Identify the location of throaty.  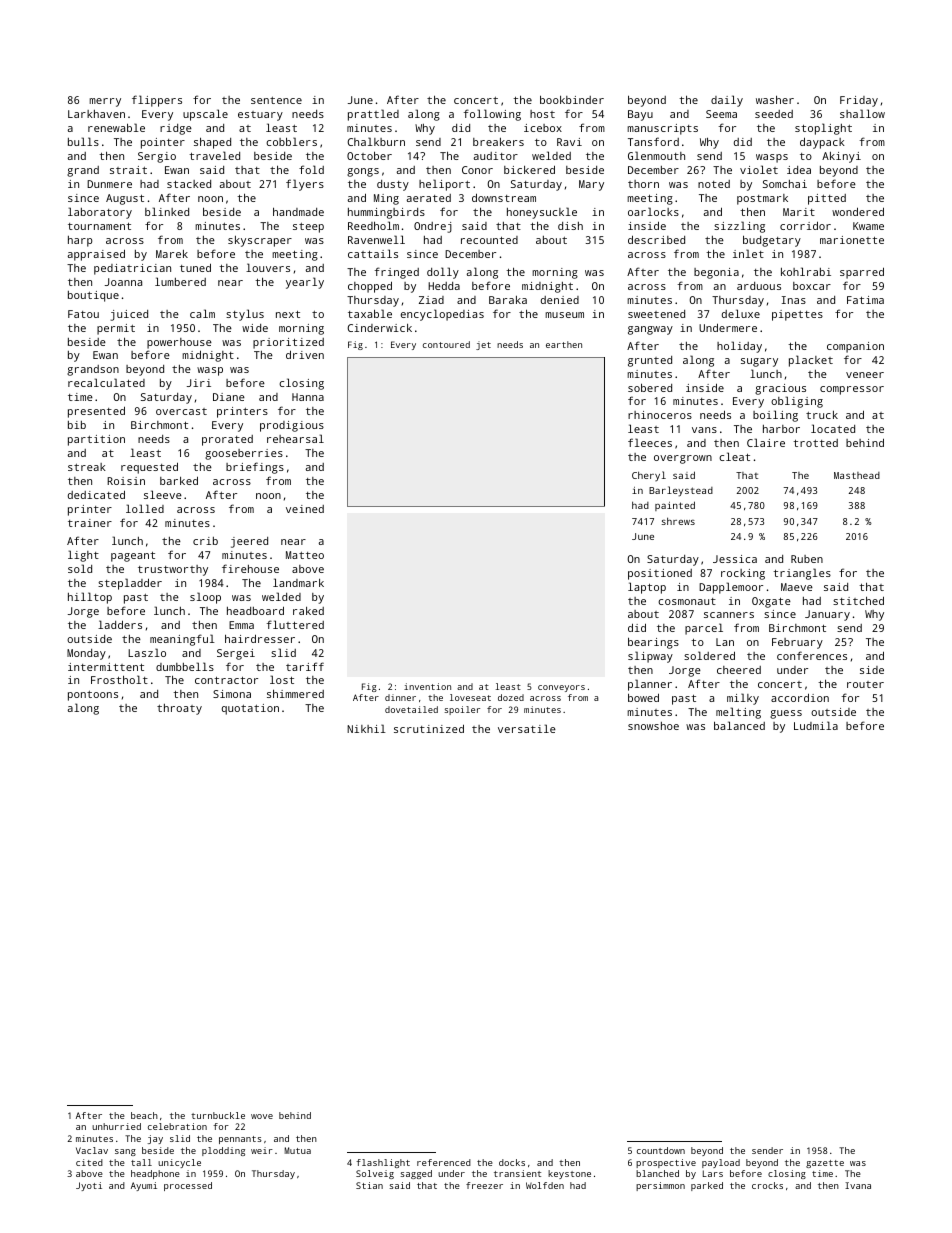
(179, 709).
